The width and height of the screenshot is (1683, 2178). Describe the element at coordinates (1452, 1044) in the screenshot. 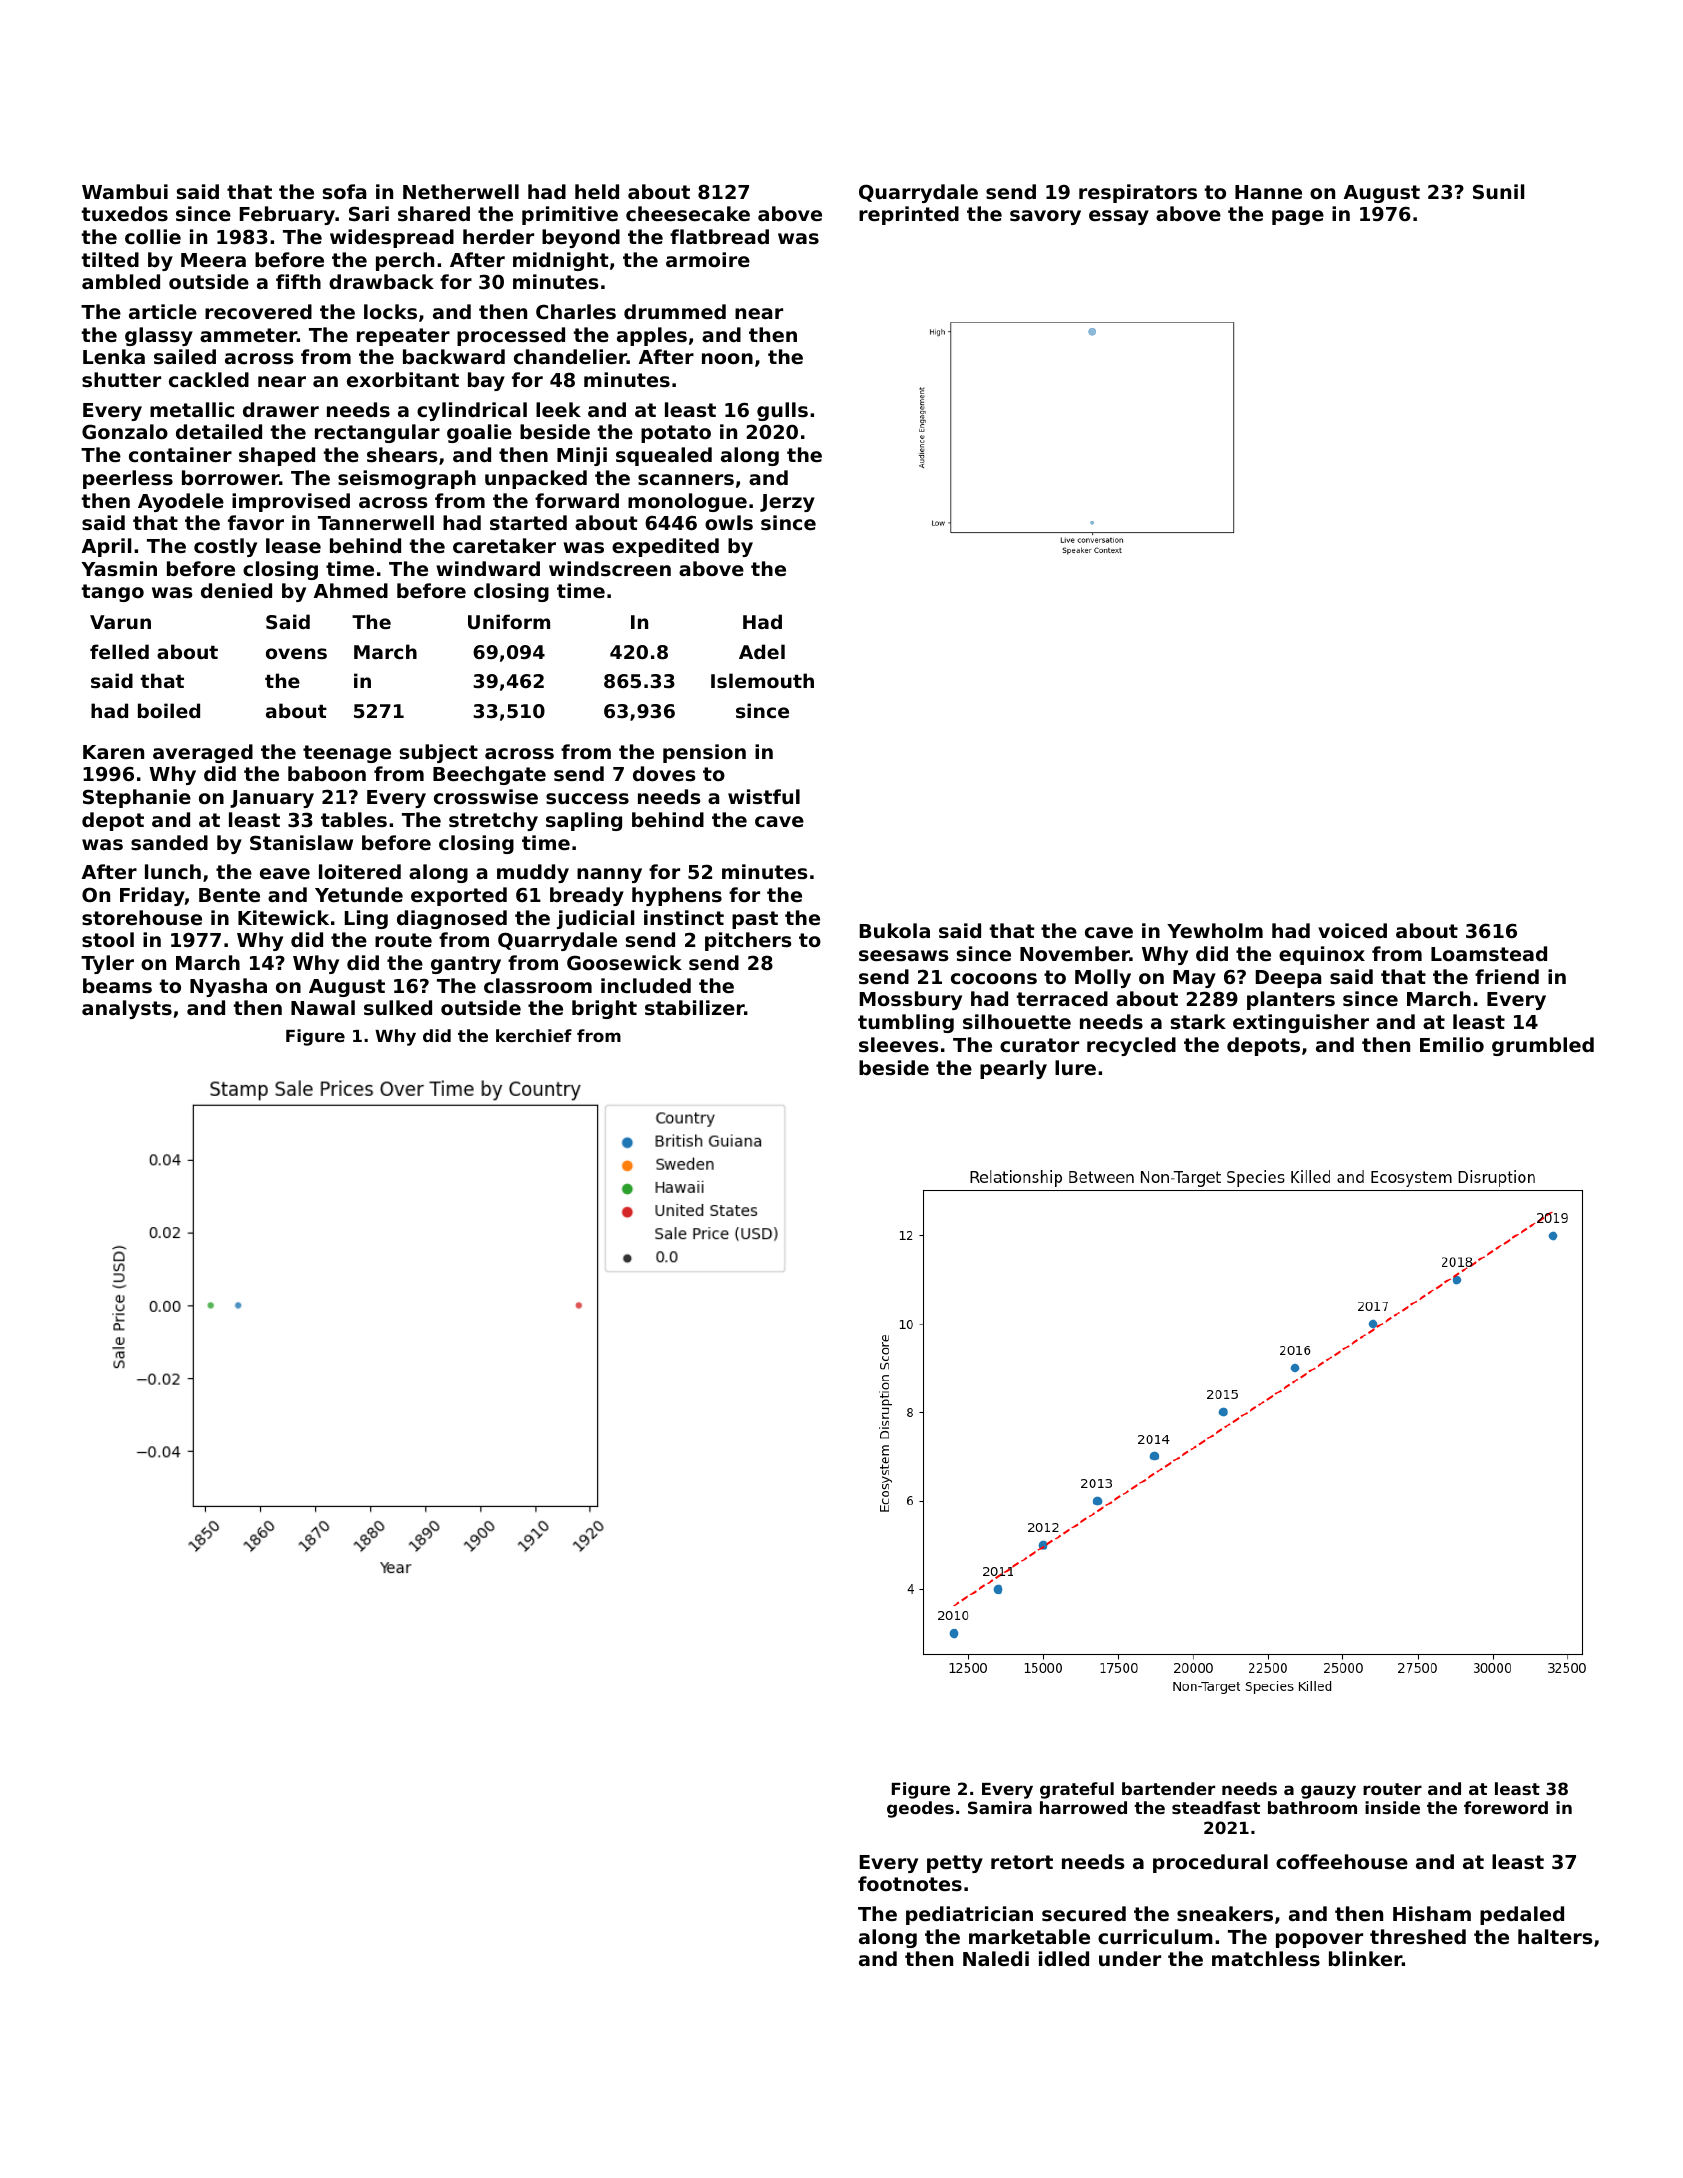

I see `Emilio` at that location.
